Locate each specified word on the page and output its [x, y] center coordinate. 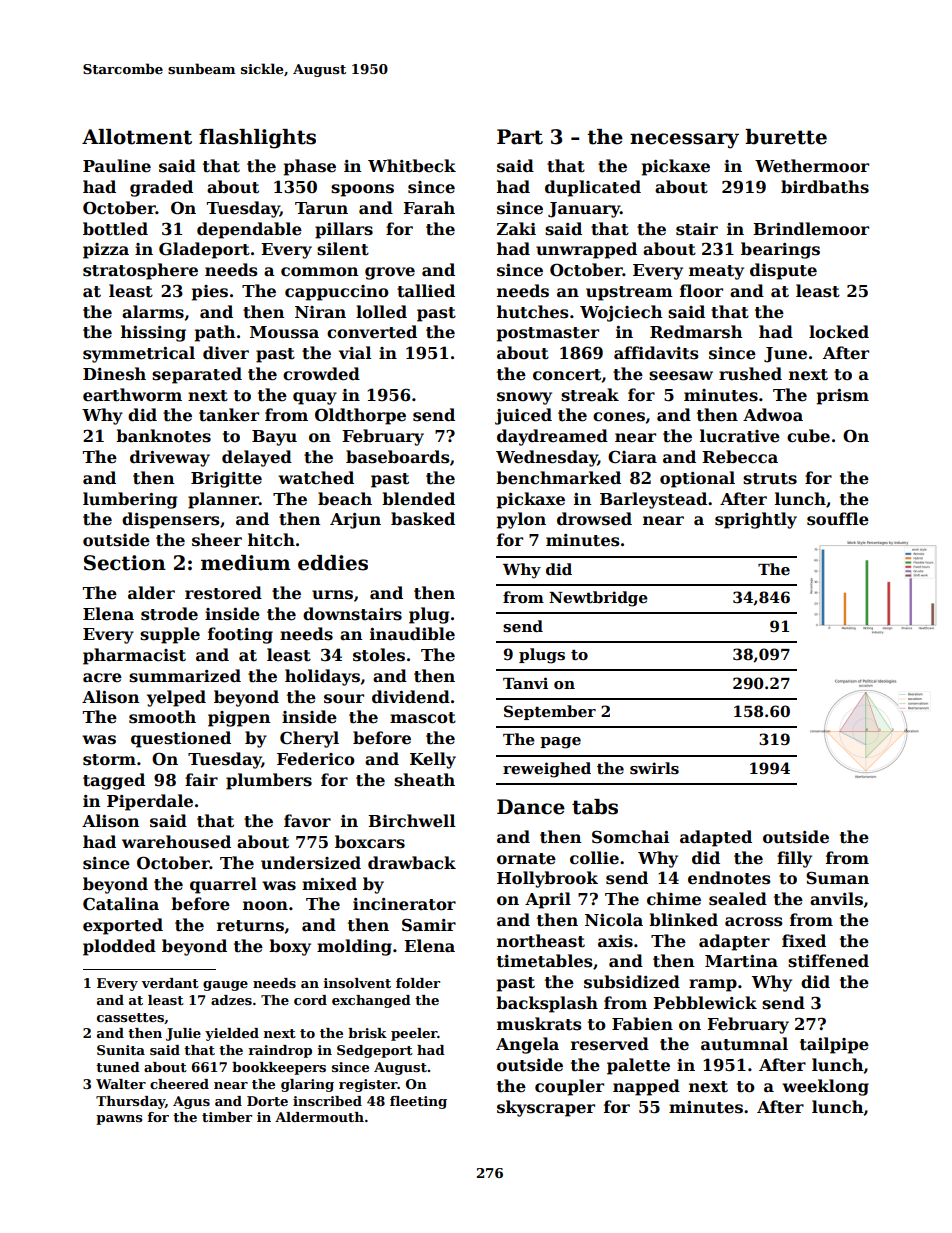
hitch [271, 540]
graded [161, 188]
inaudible [412, 634]
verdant [170, 983]
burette [786, 137]
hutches [533, 312]
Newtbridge [598, 599]
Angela [527, 1045]
